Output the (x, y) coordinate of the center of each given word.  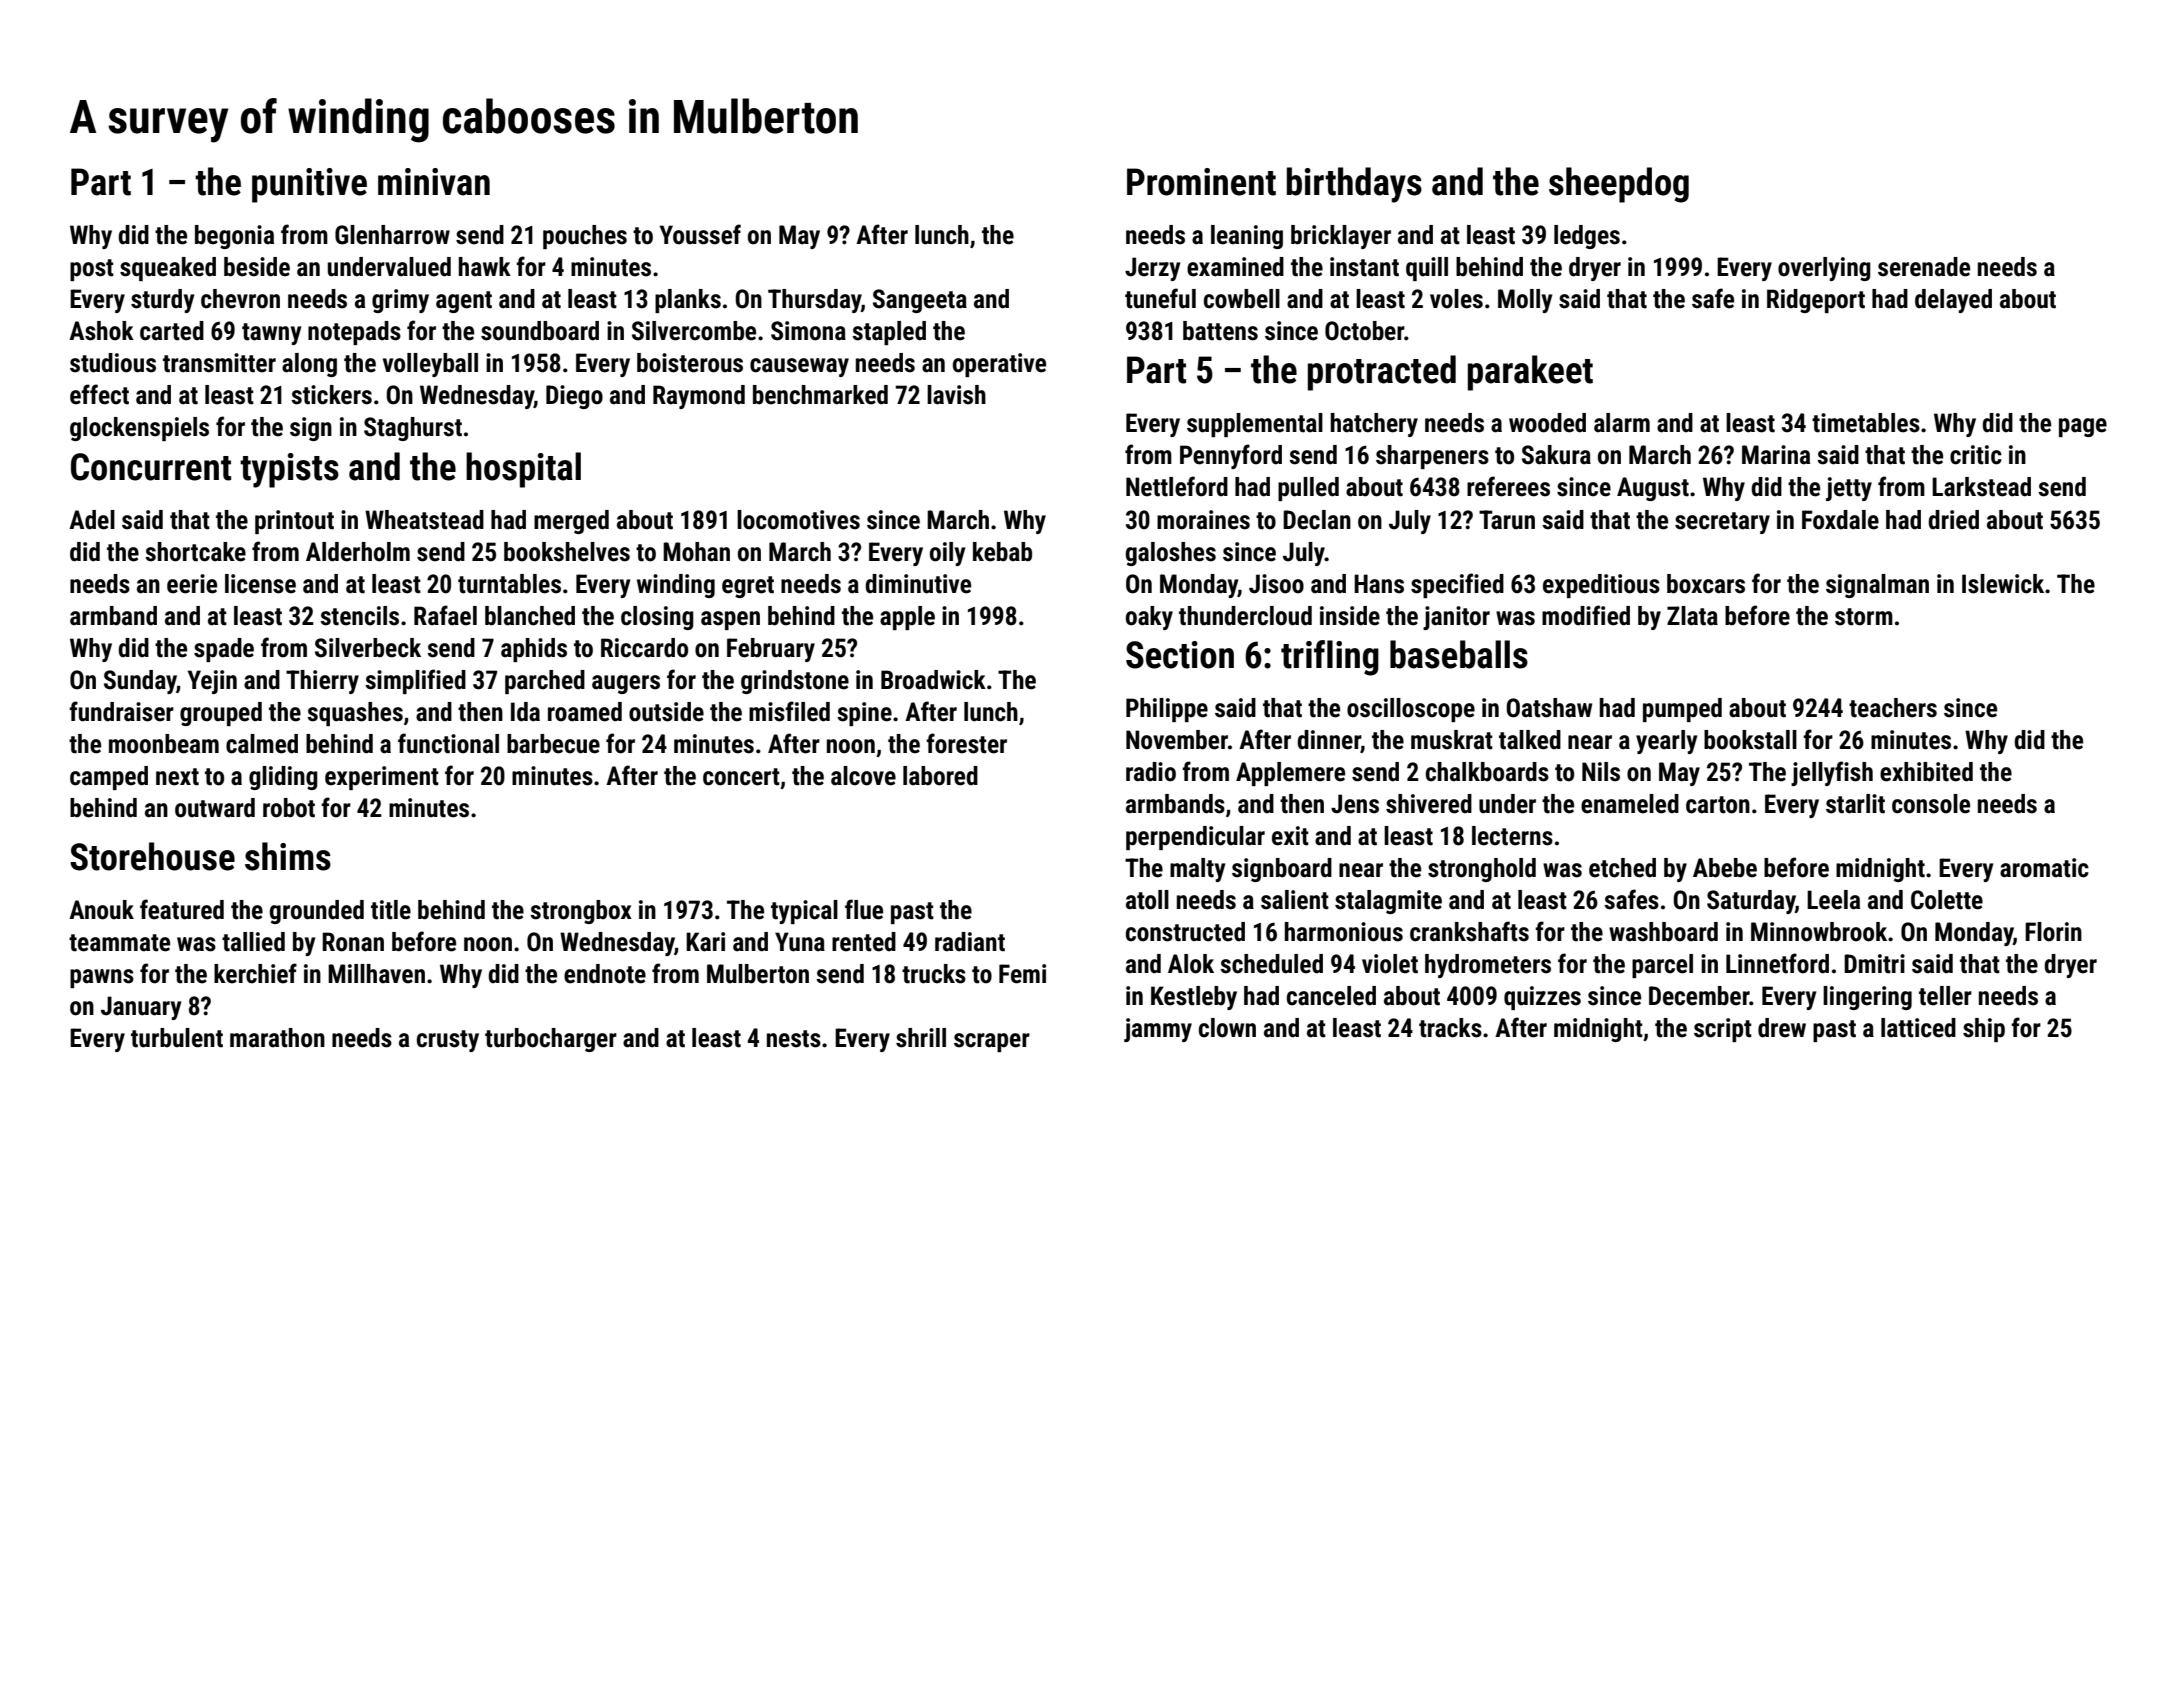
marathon (277, 1038)
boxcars (1706, 584)
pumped (1682, 710)
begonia (234, 237)
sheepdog (1619, 185)
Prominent (1201, 182)
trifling (1330, 658)
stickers (331, 395)
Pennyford (1231, 456)
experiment (382, 778)
